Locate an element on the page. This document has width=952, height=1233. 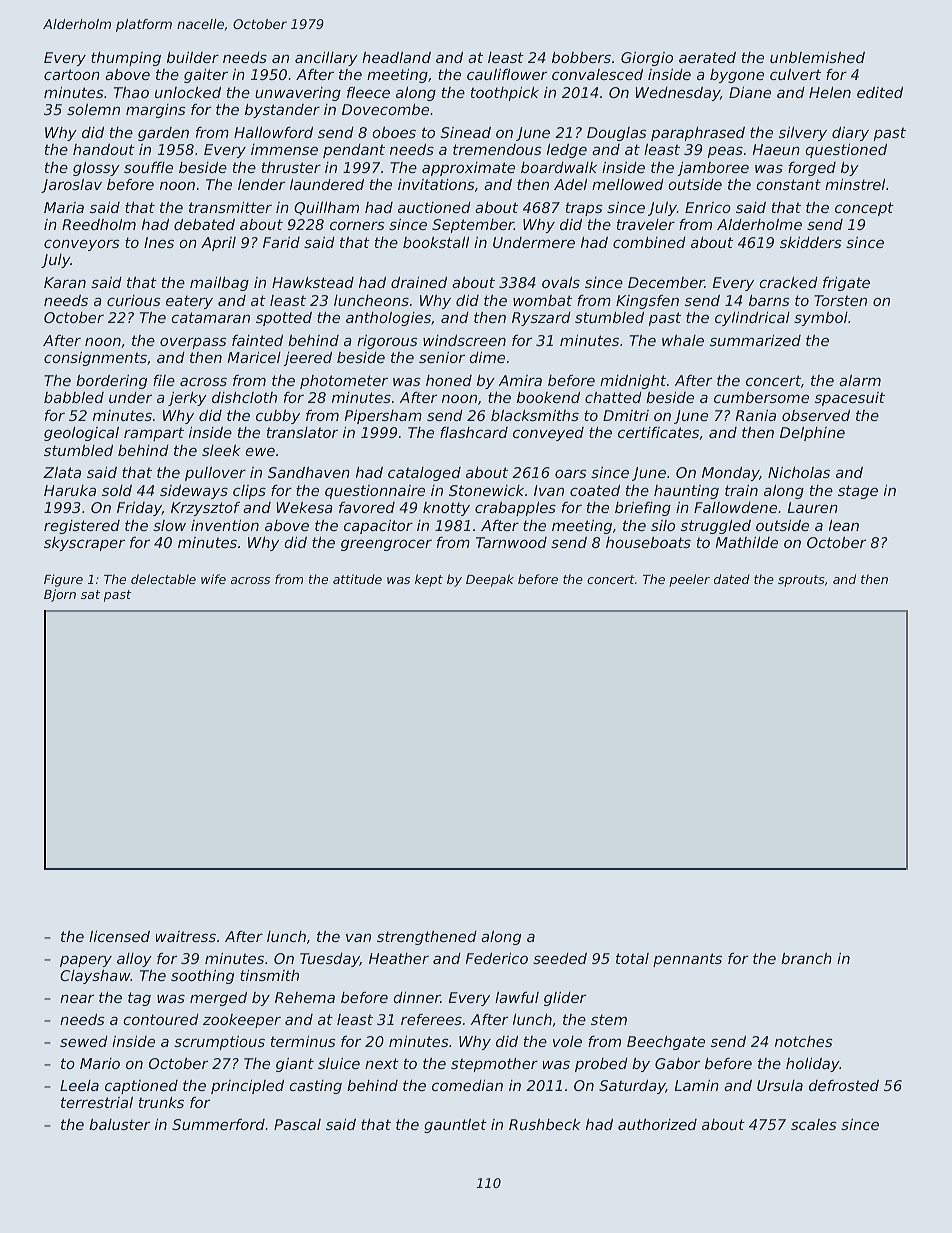
Tuesday is located at coordinates (330, 960).
